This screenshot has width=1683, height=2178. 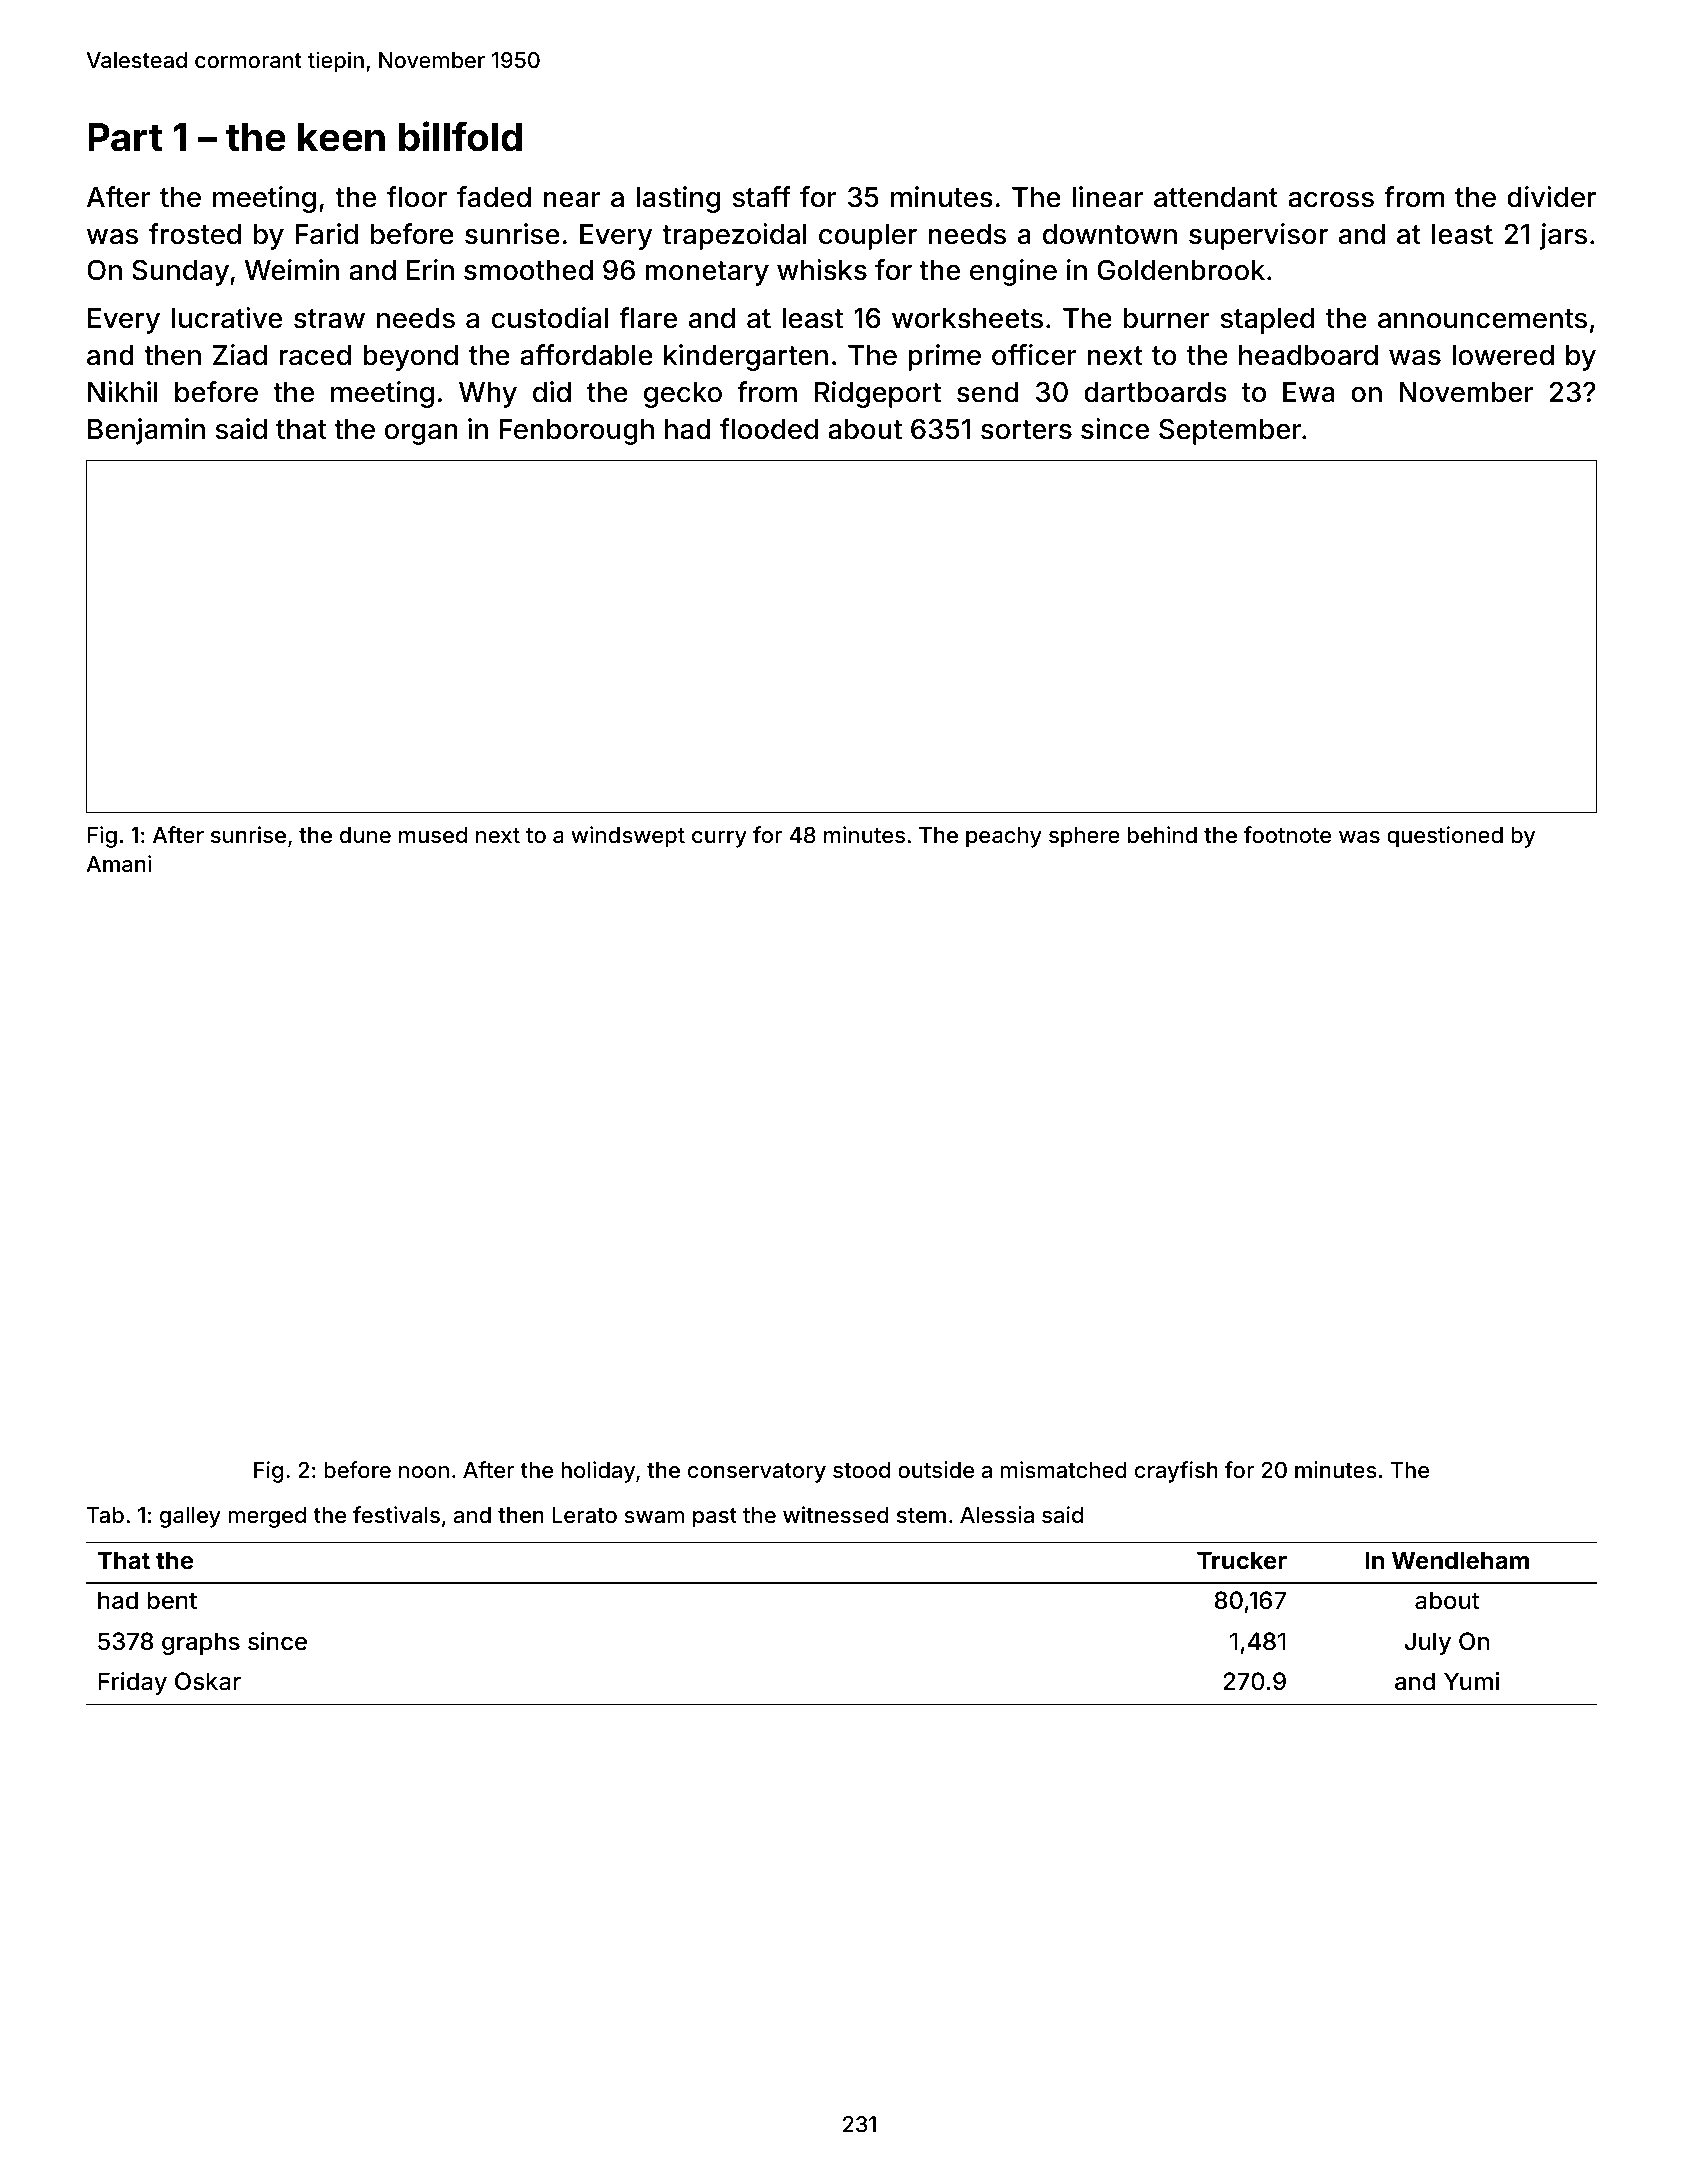 I want to click on graphs, so click(x=201, y=1643).
